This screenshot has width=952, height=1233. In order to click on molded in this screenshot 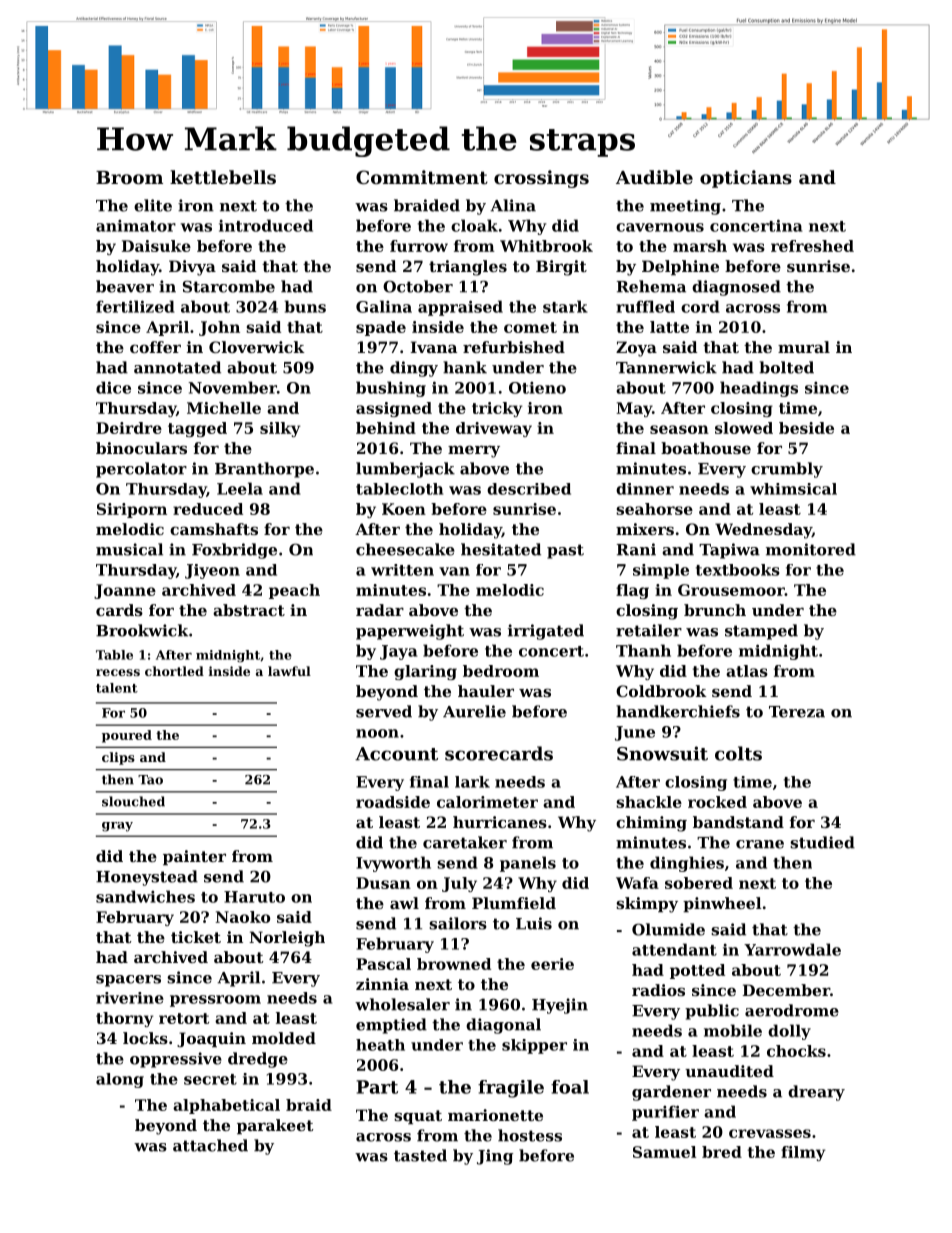, I will do `click(284, 1038)`.
